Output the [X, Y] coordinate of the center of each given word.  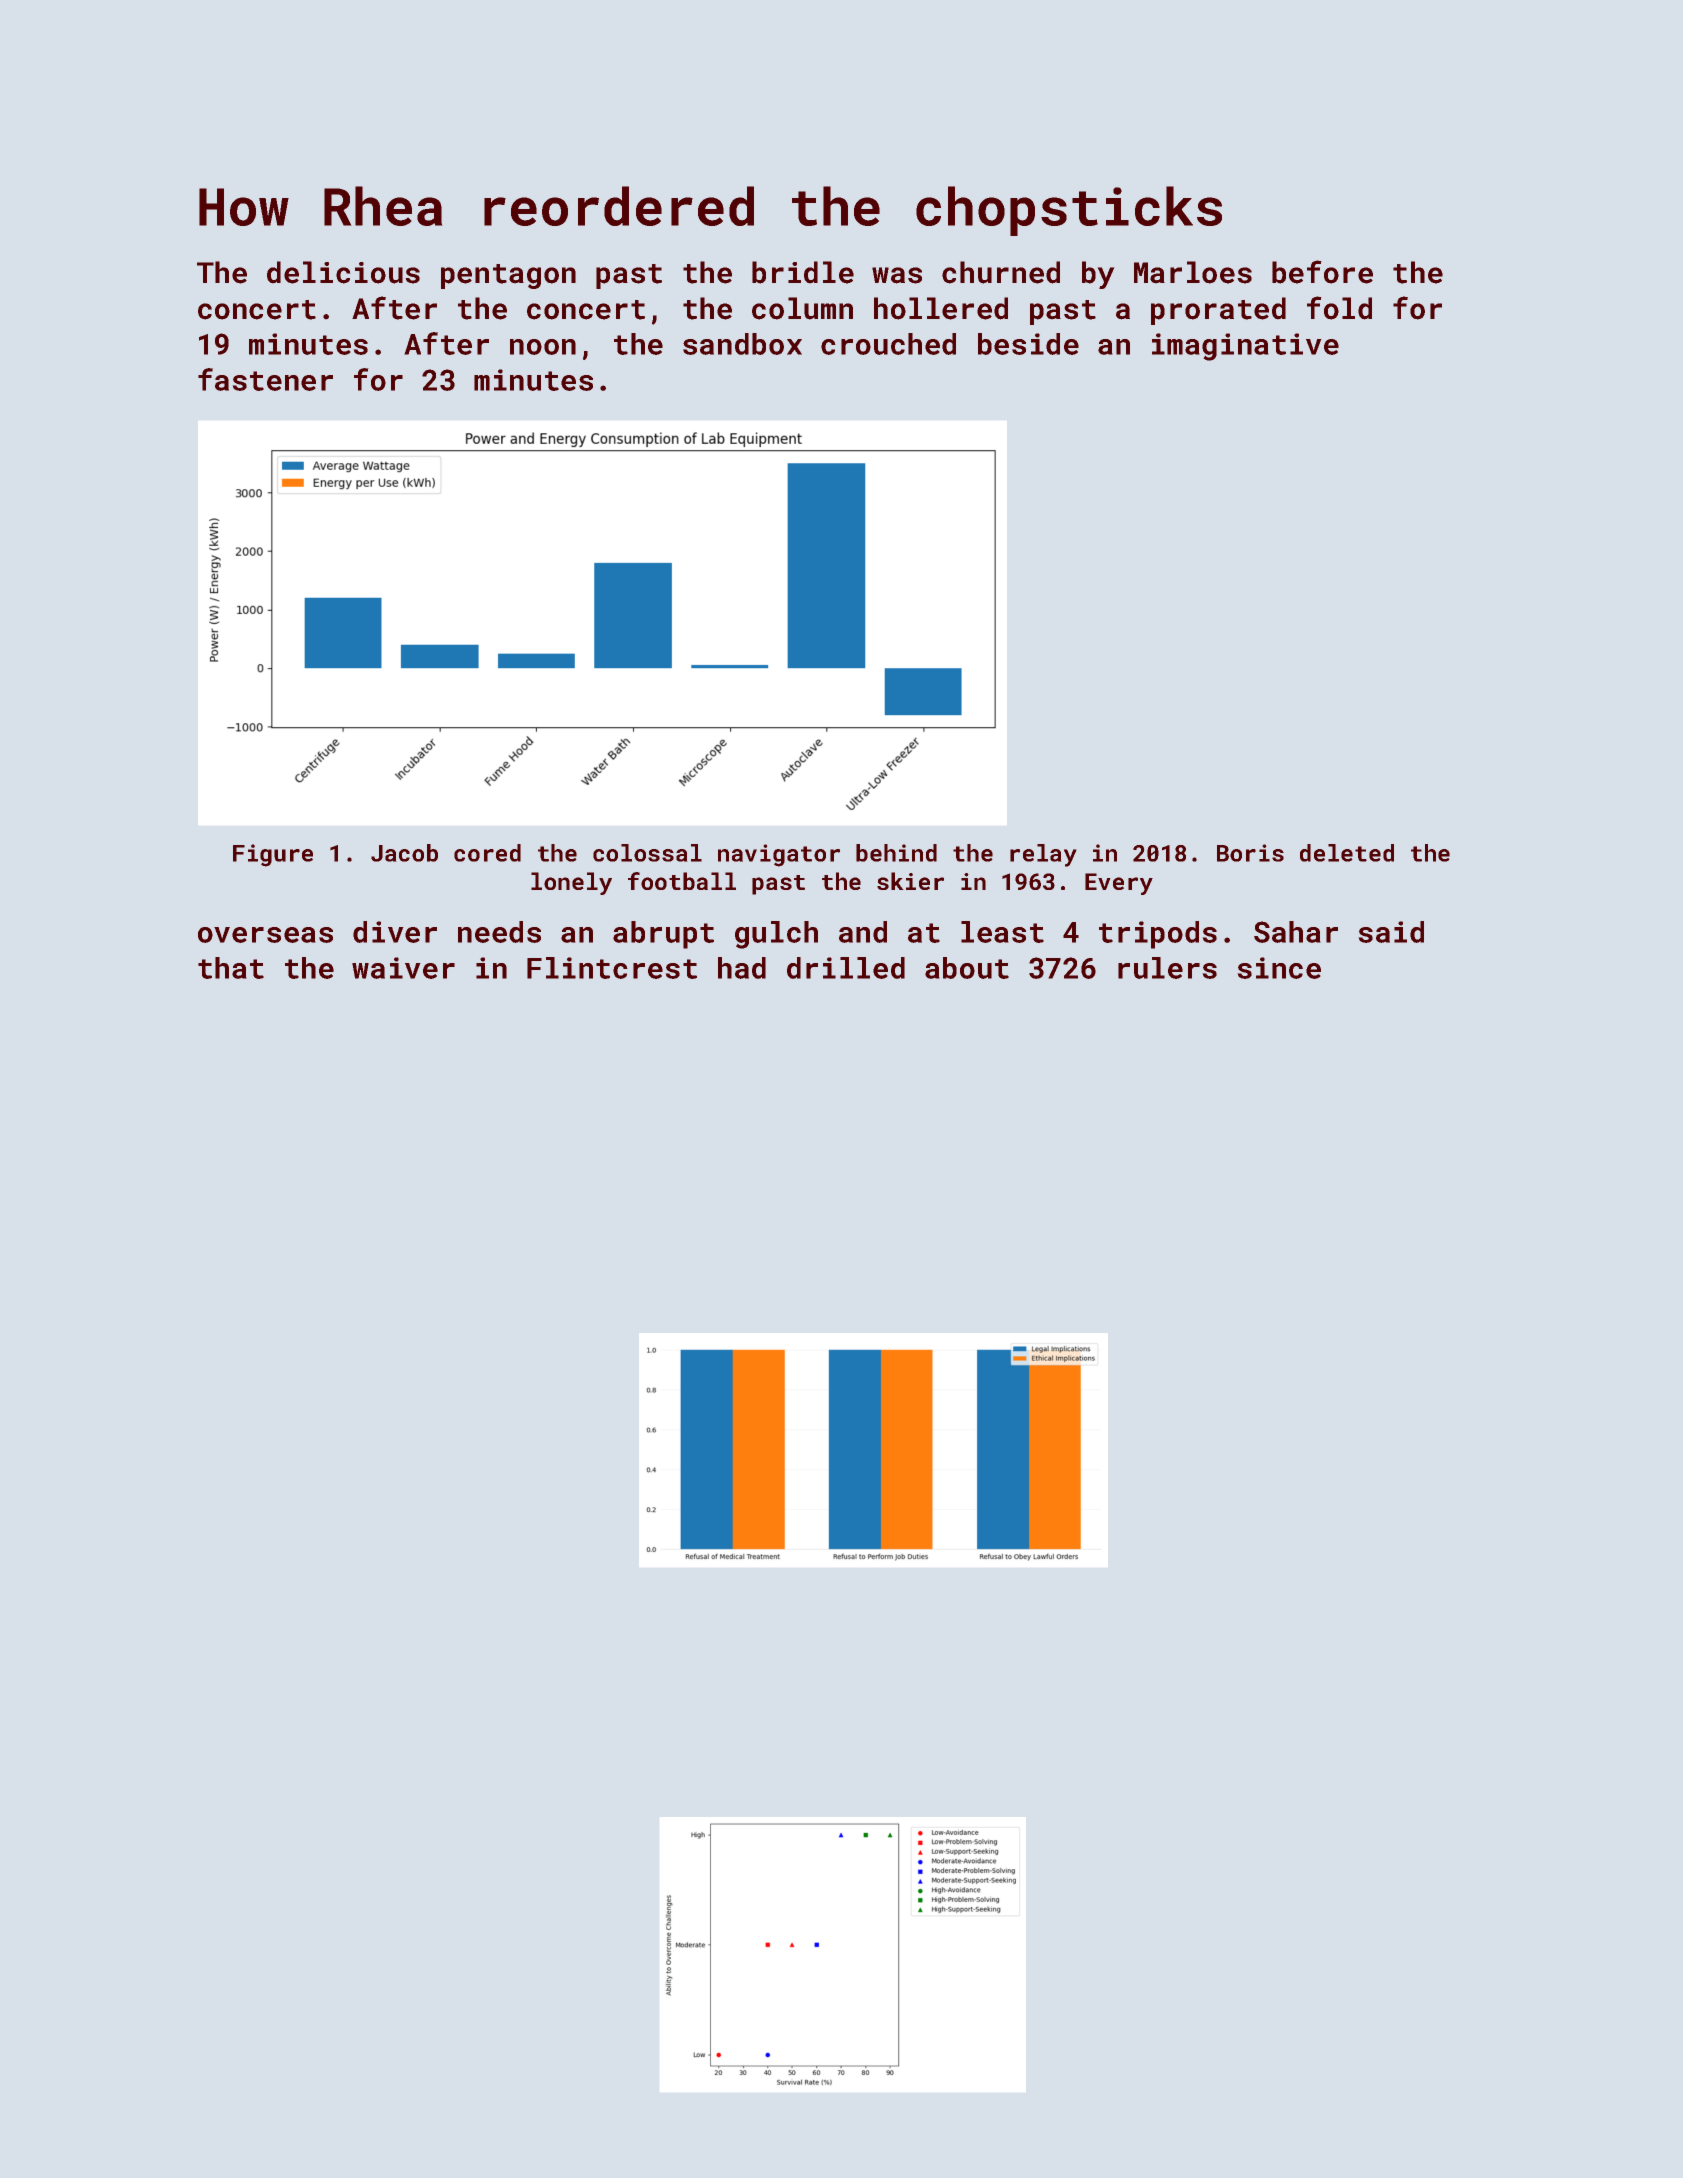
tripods [1158, 935]
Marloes [1193, 272]
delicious [343, 272]
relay [1043, 855]
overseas [265, 935]
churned [1001, 272]
